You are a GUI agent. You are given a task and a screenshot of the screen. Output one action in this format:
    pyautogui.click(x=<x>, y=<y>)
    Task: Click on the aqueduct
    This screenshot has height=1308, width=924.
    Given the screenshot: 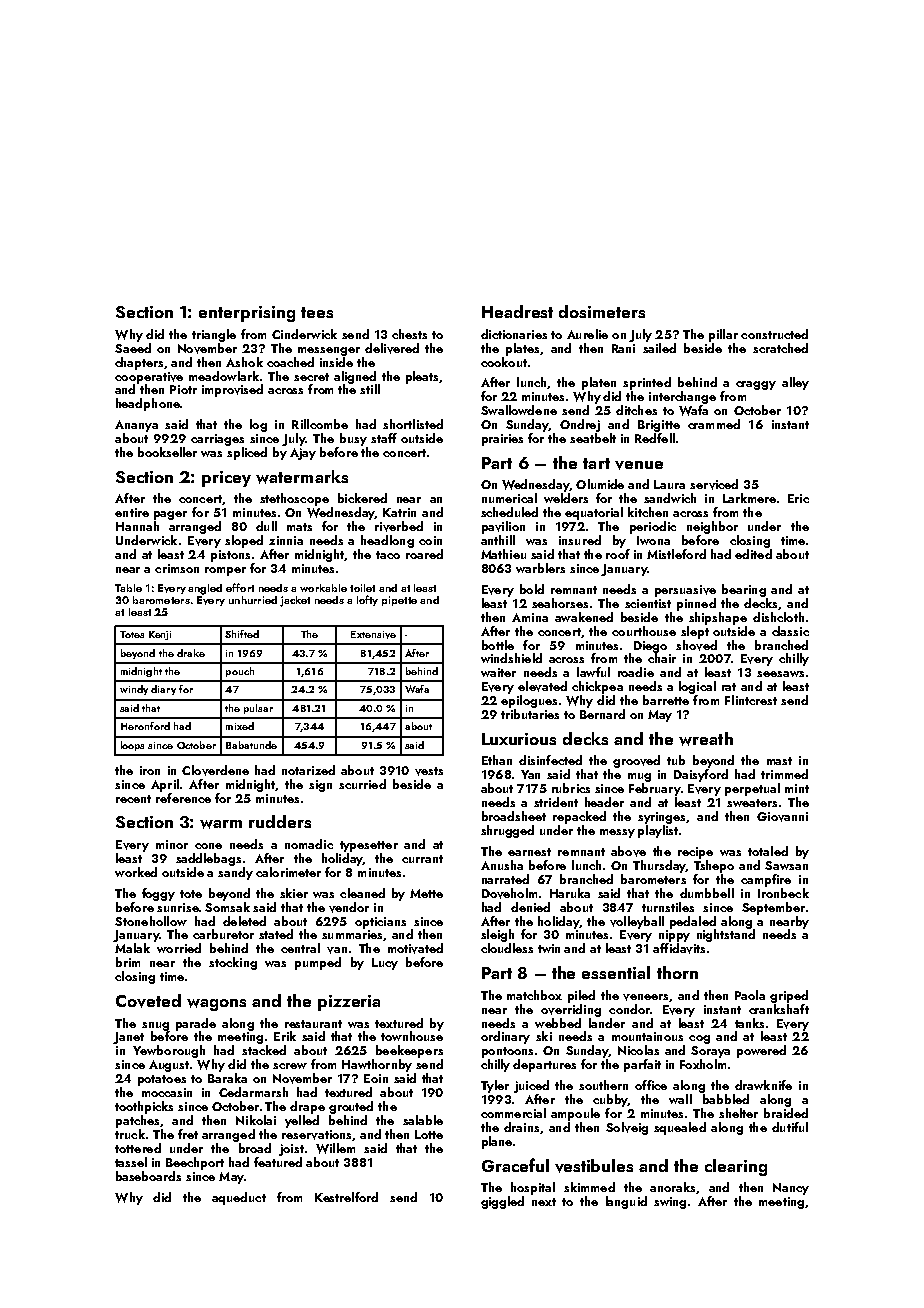 What is the action you would take?
    pyautogui.click(x=239, y=1198)
